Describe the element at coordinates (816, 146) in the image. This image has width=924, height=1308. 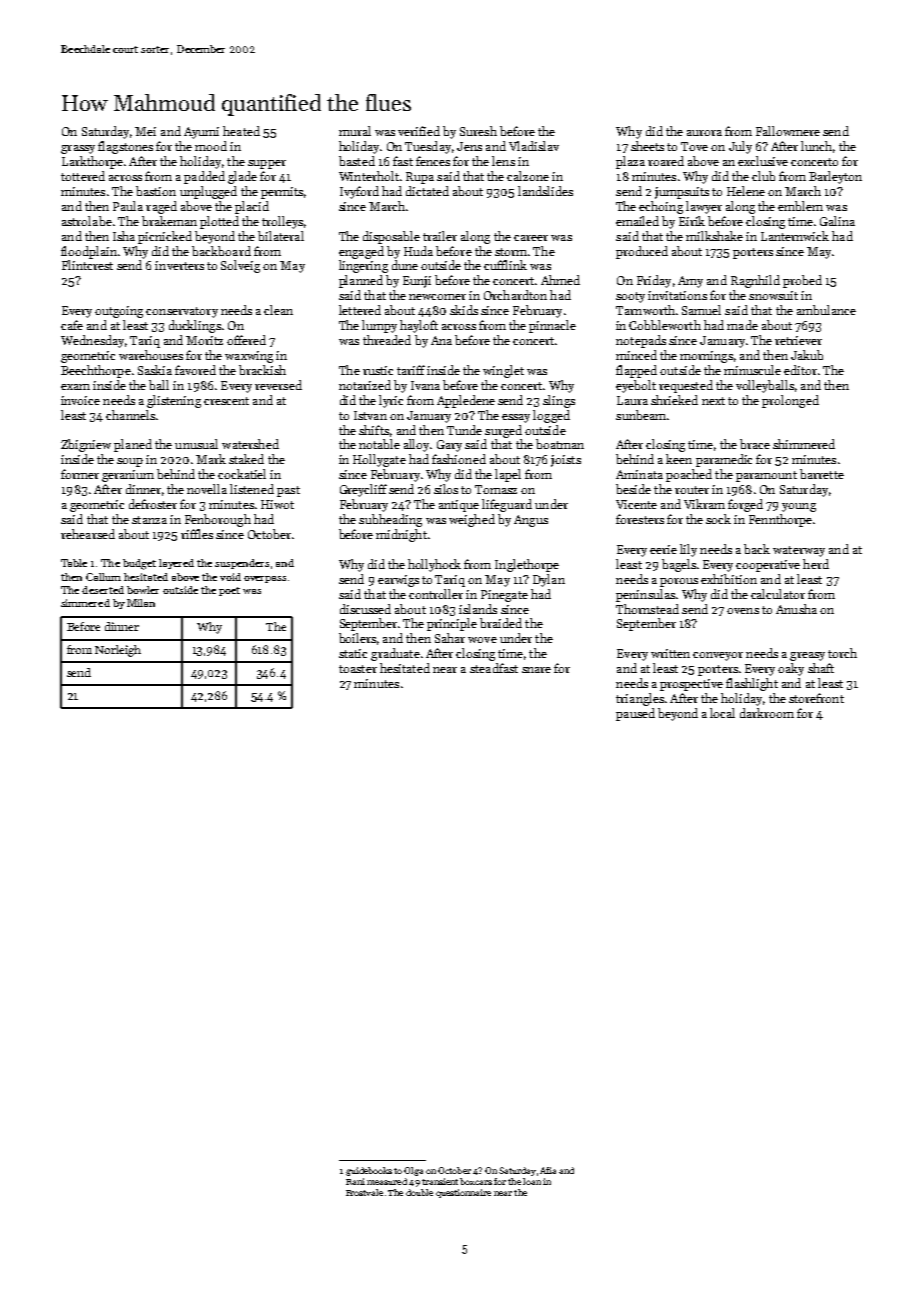
I see `lunch` at that location.
